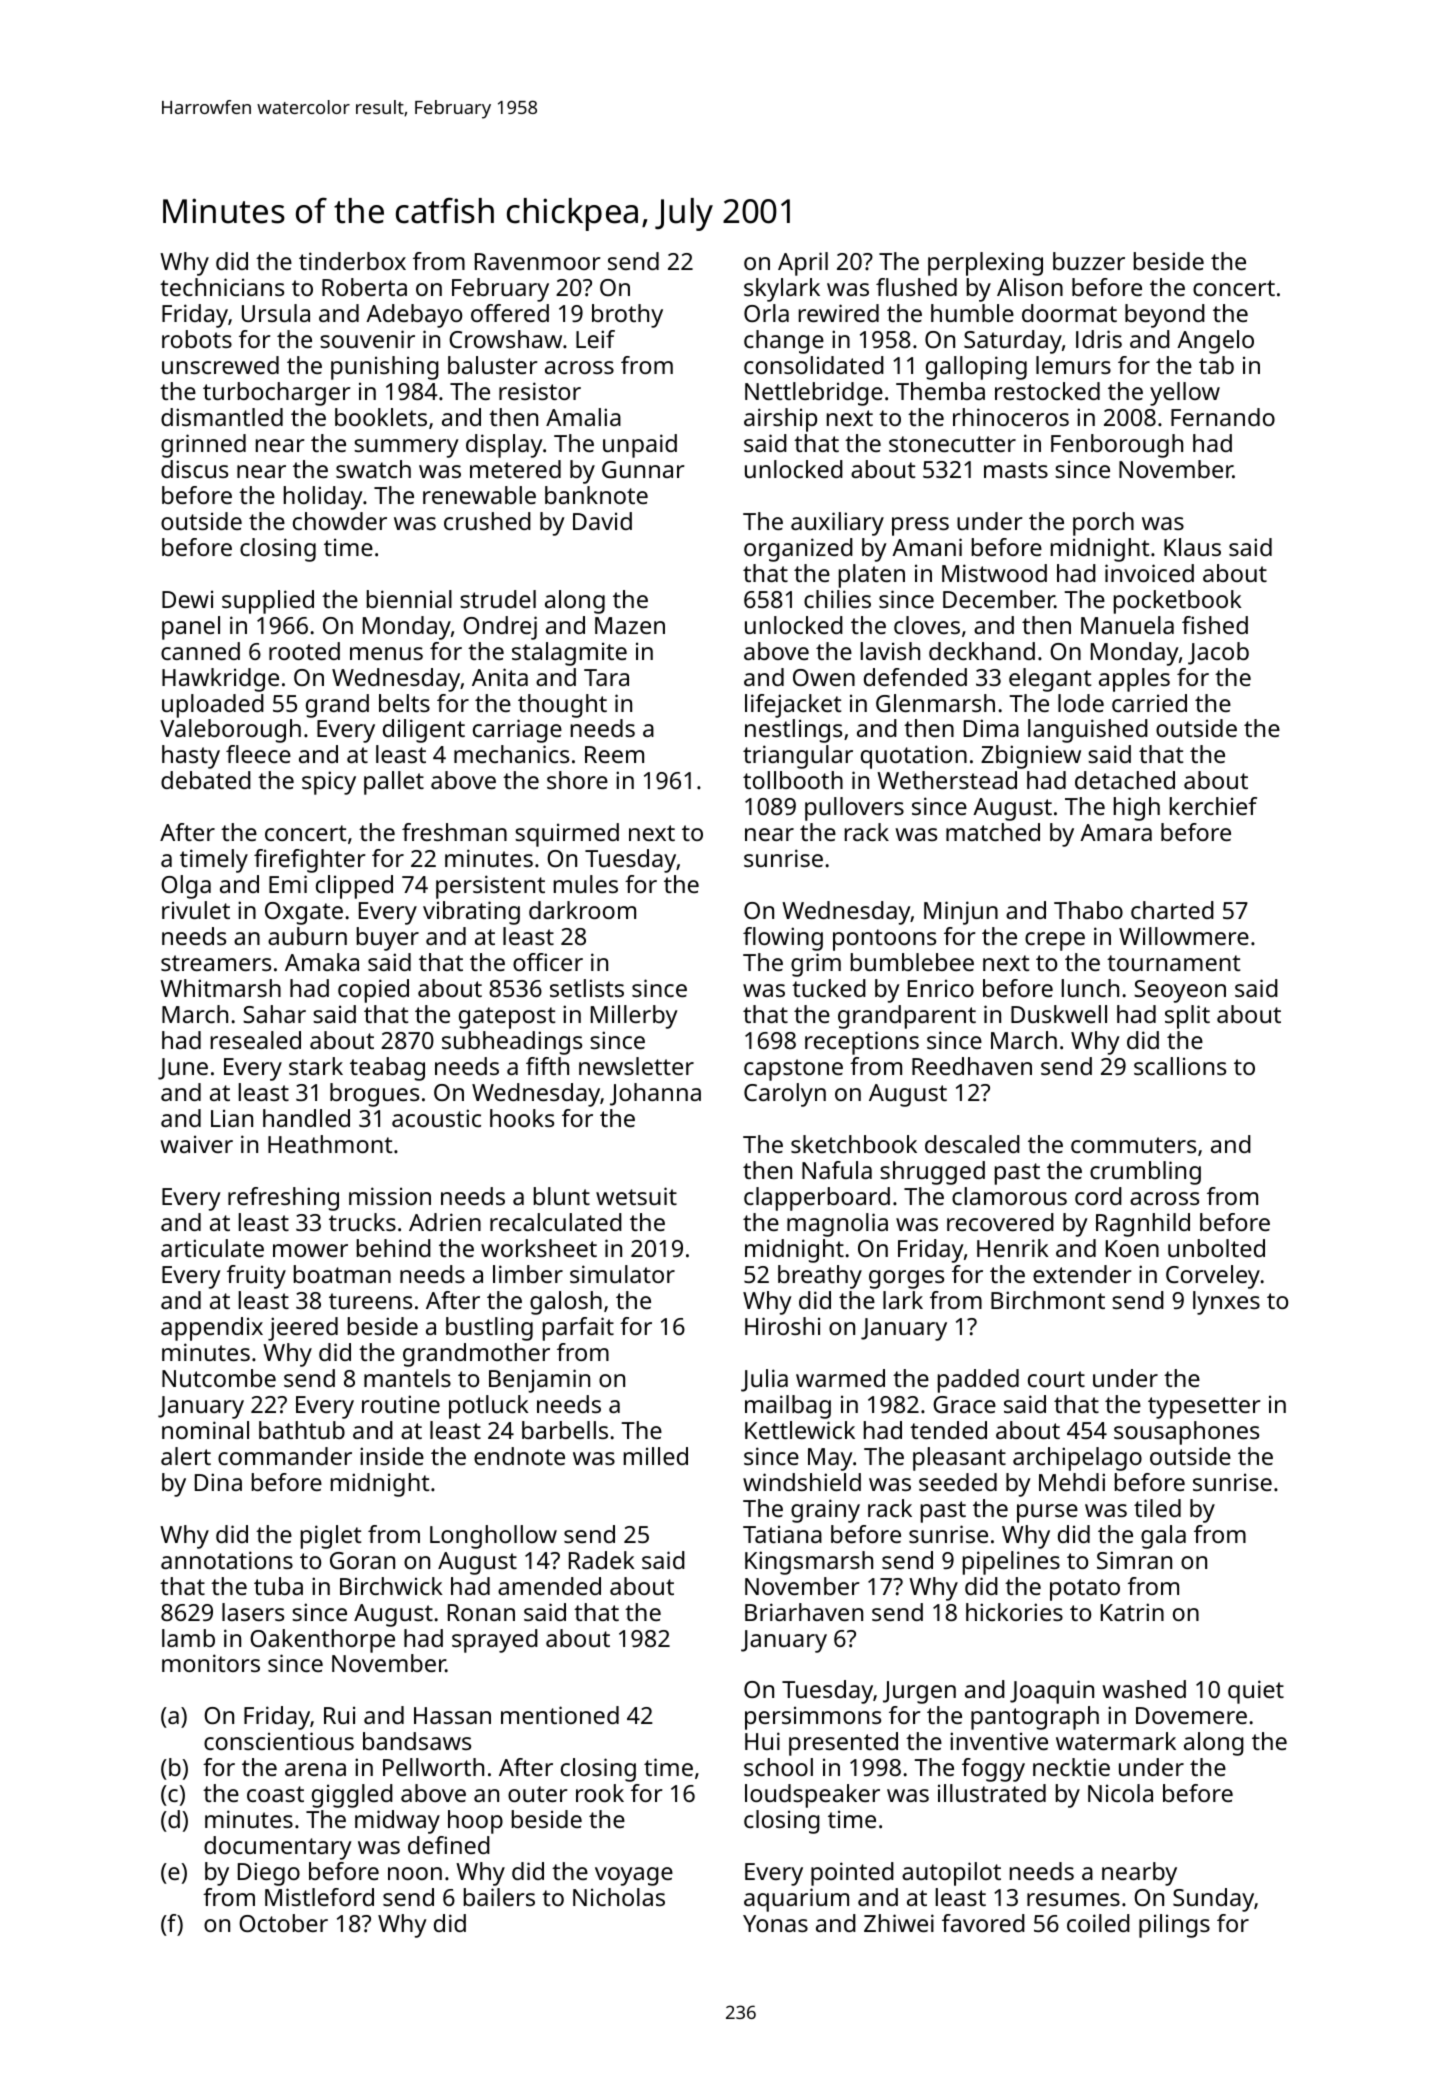 Image resolution: width=1450 pixels, height=2100 pixels. I want to click on April, so click(803, 264).
